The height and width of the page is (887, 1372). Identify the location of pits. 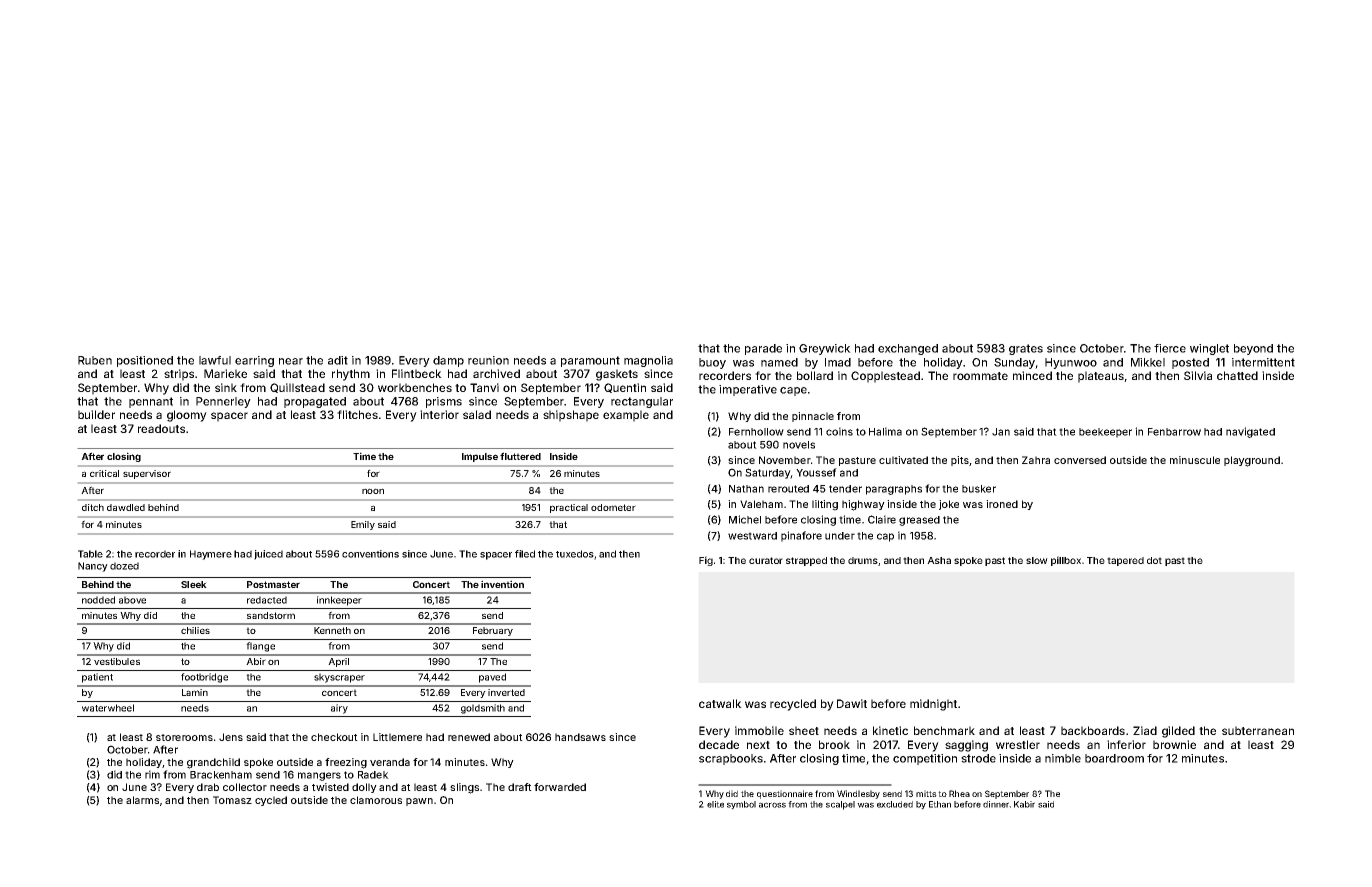
(960, 461).
